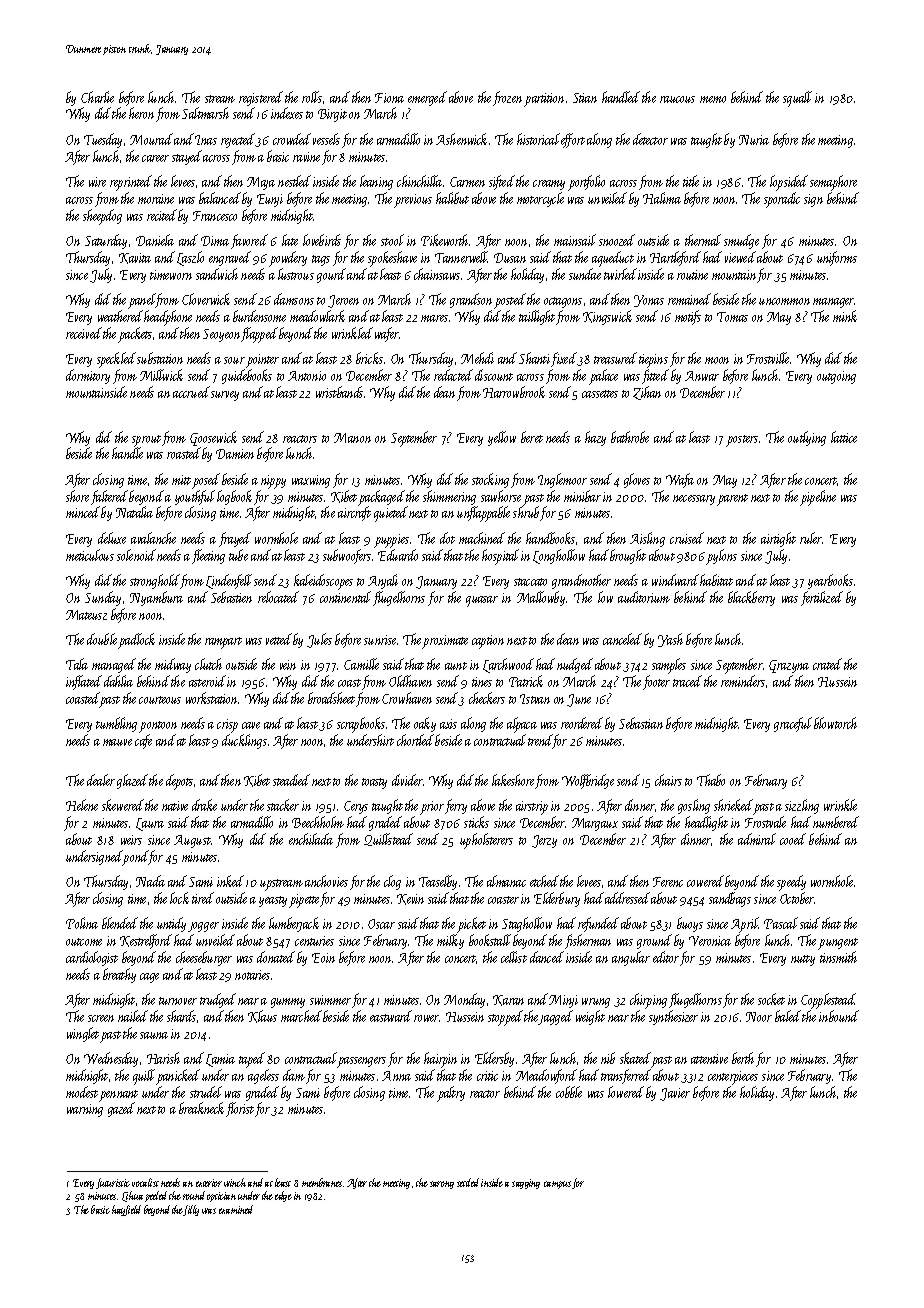 This image has width=924, height=1308. What do you see at coordinates (590, 1017) in the image?
I see `weight` at bounding box center [590, 1017].
